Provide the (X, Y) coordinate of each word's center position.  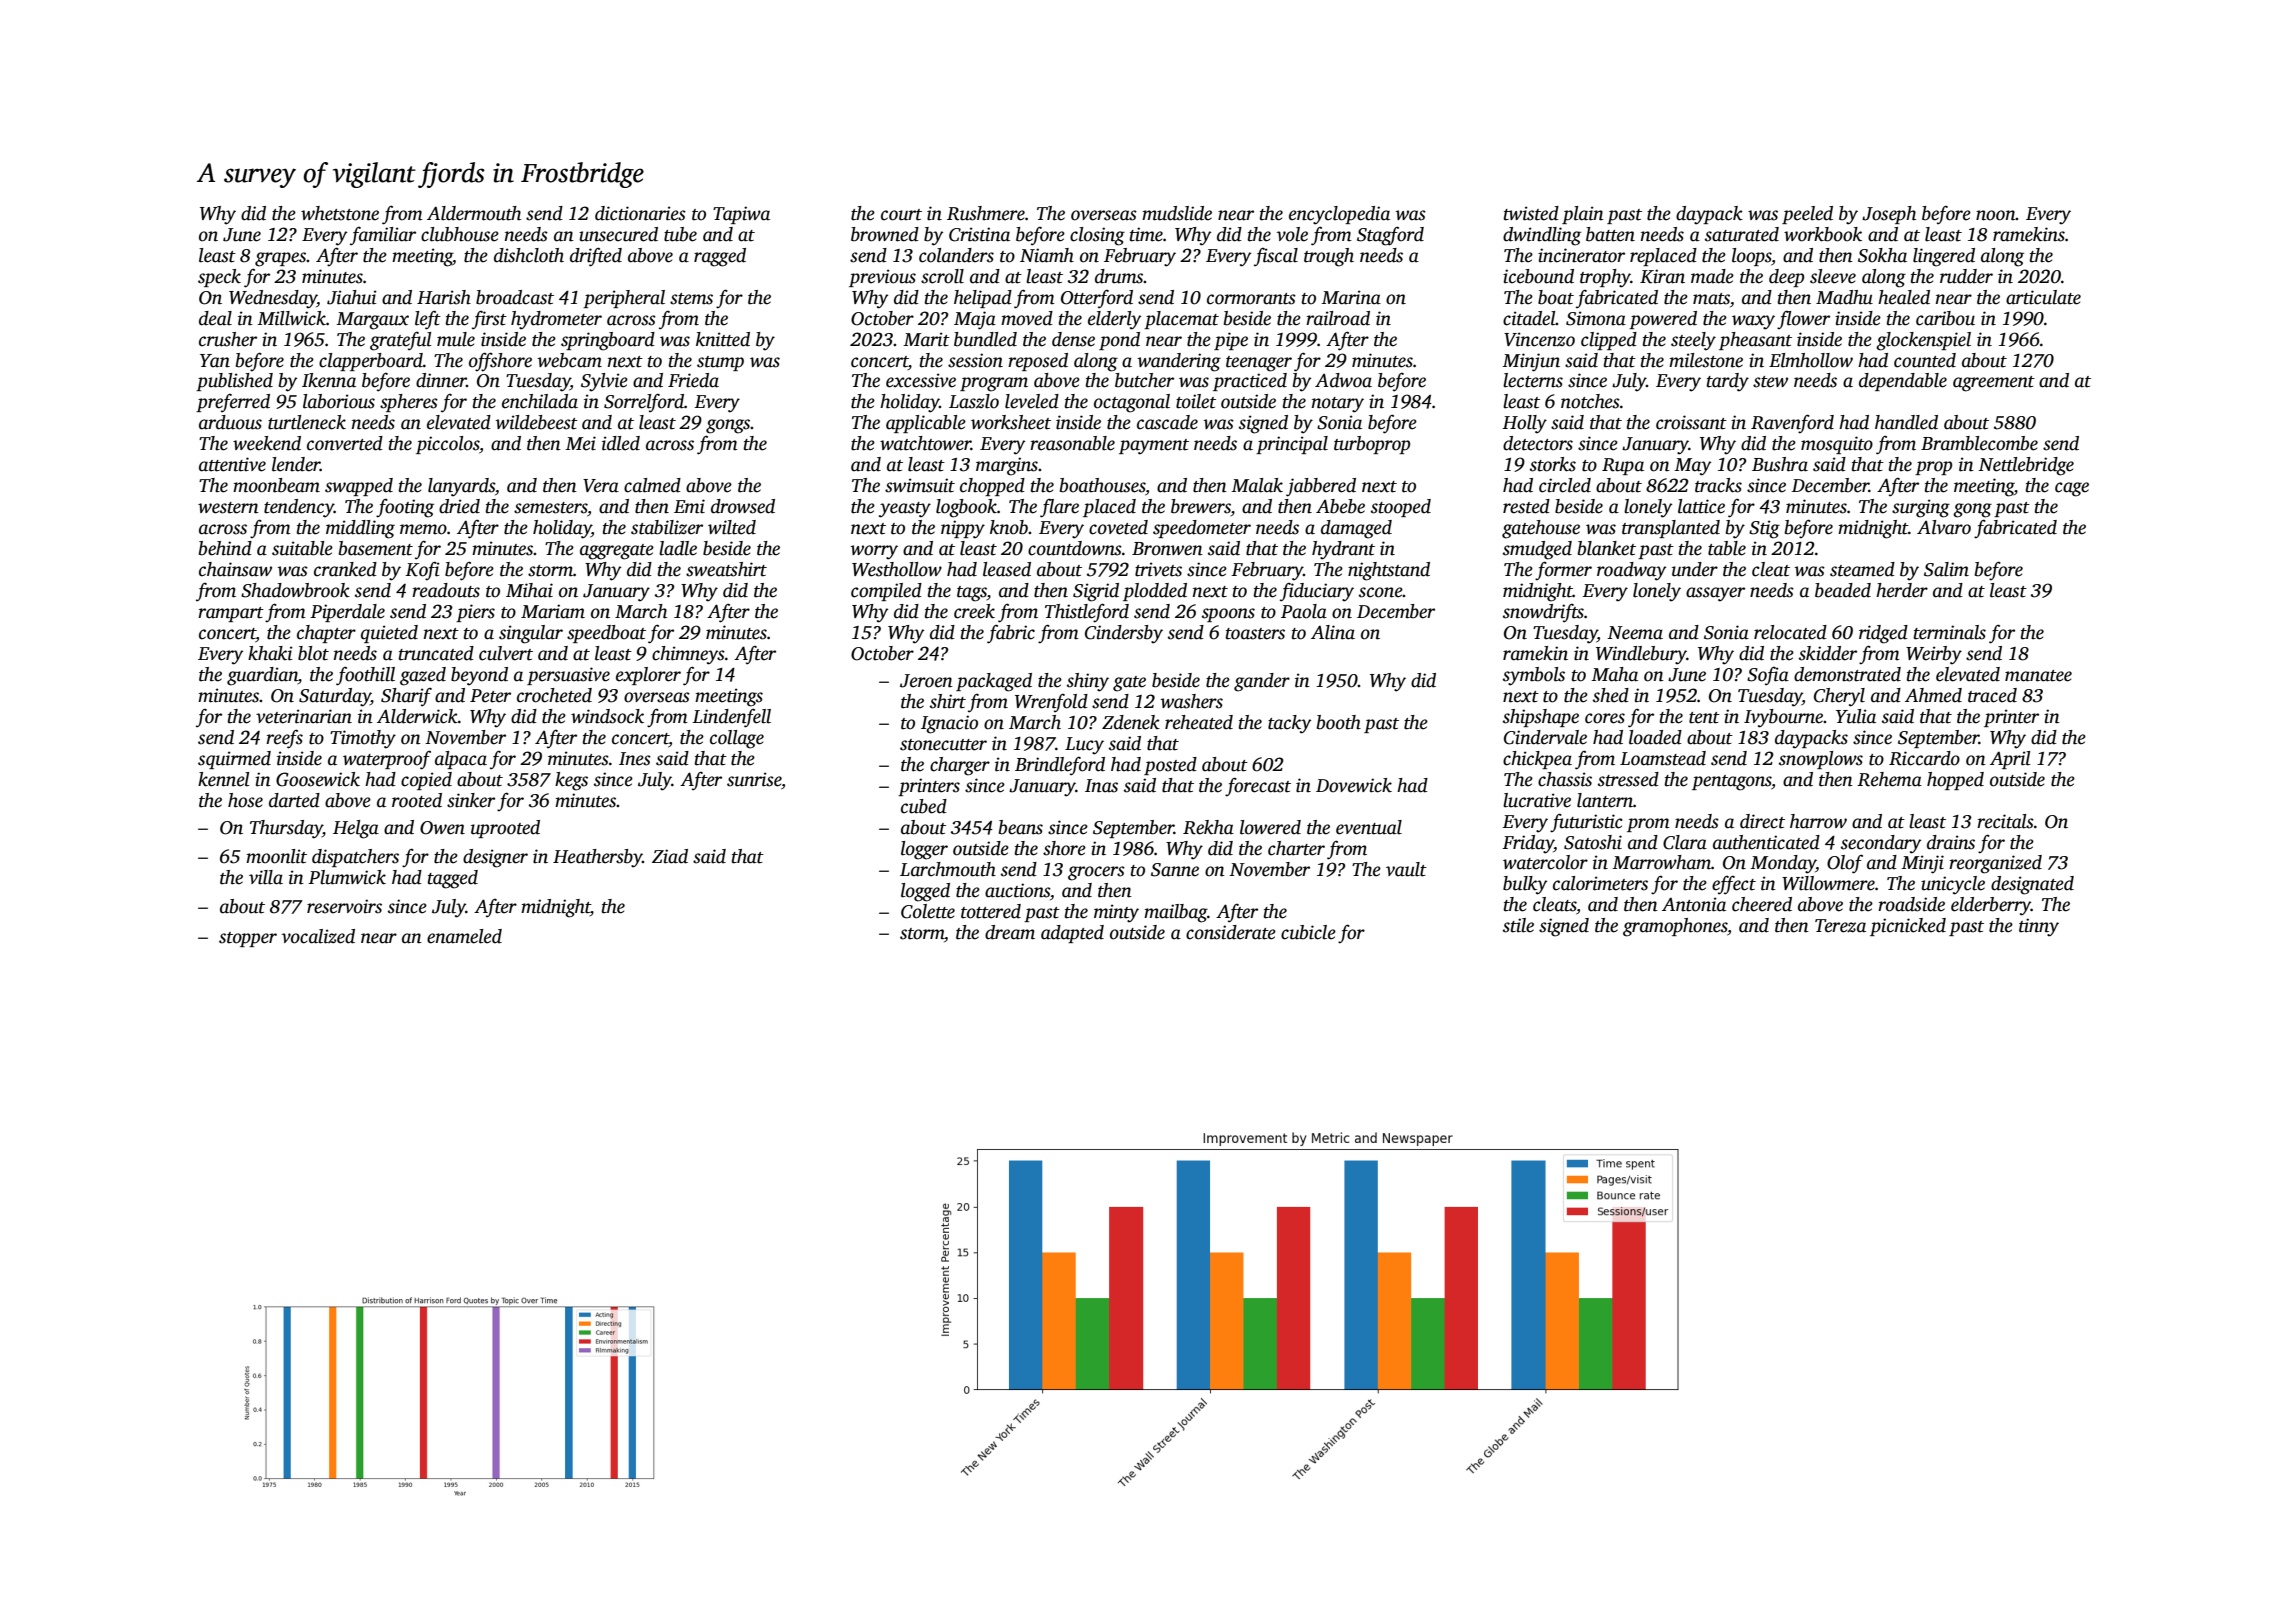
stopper (248, 939)
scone (1381, 592)
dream (1010, 932)
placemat (1181, 320)
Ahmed (1933, 695)
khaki (270, 653)
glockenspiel (1923, 341)
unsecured (618, 234)
